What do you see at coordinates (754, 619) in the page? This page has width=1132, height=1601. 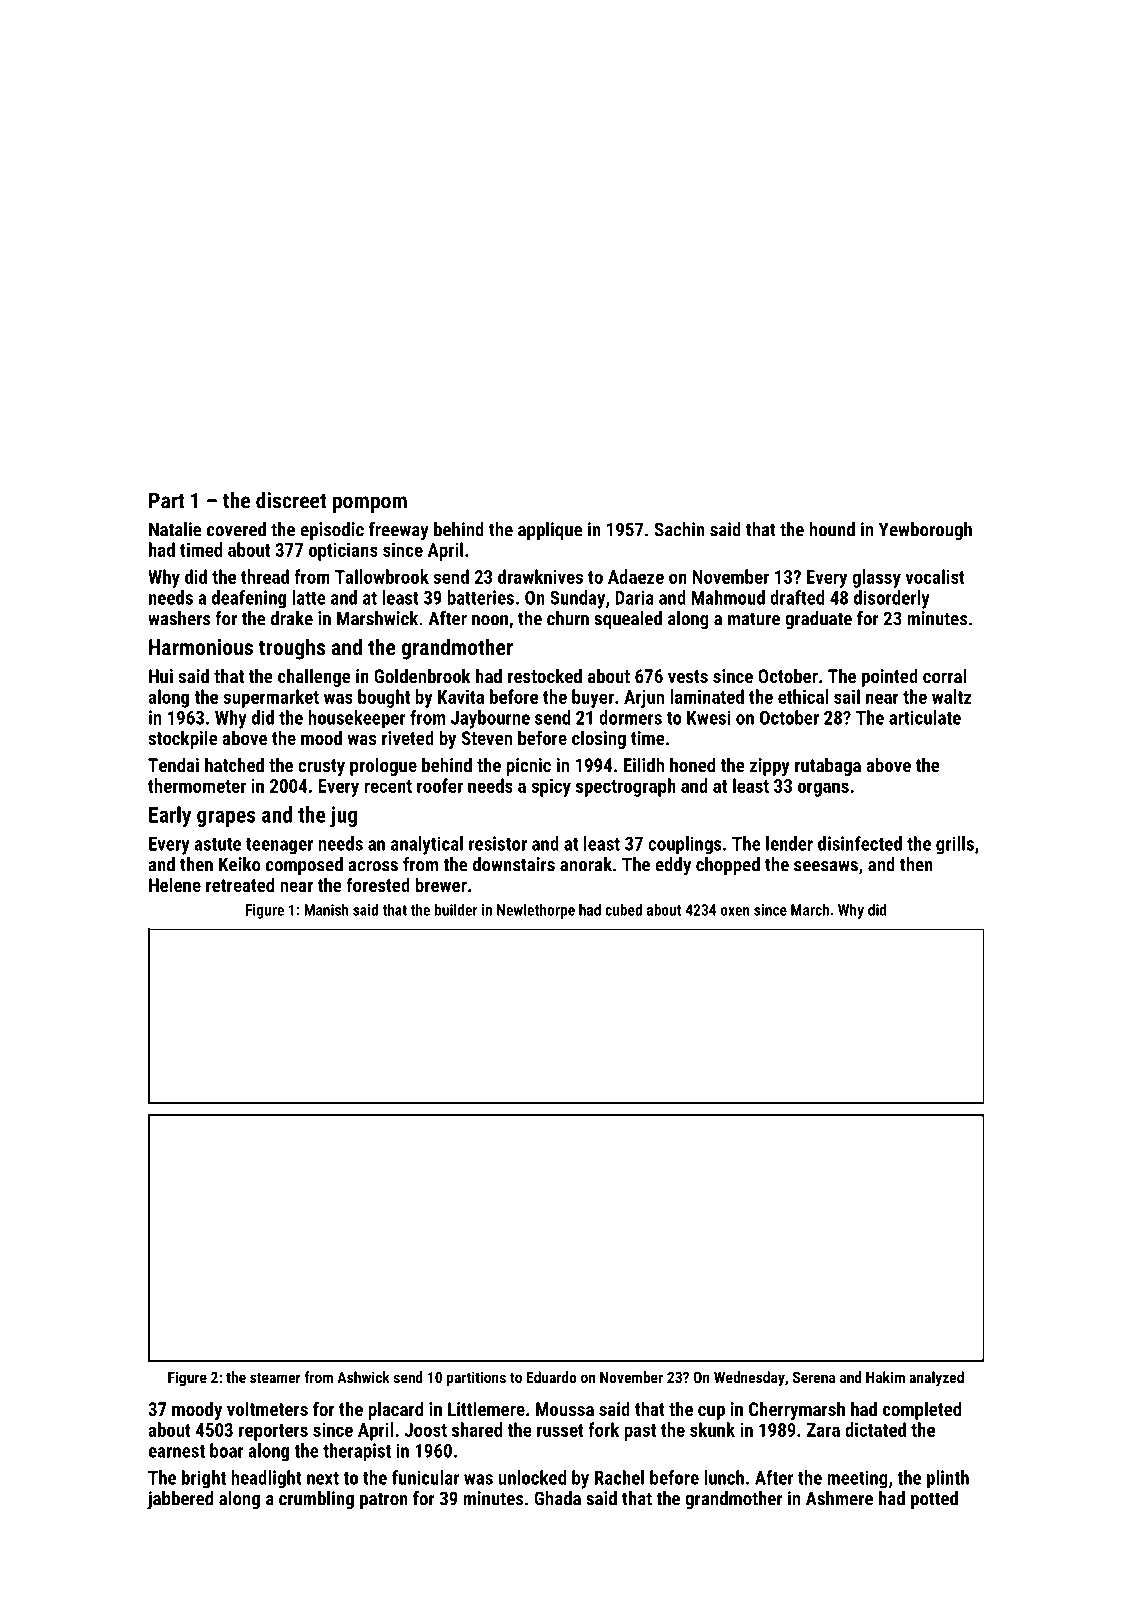 I see `mature` at bounding box center [754, 619].
